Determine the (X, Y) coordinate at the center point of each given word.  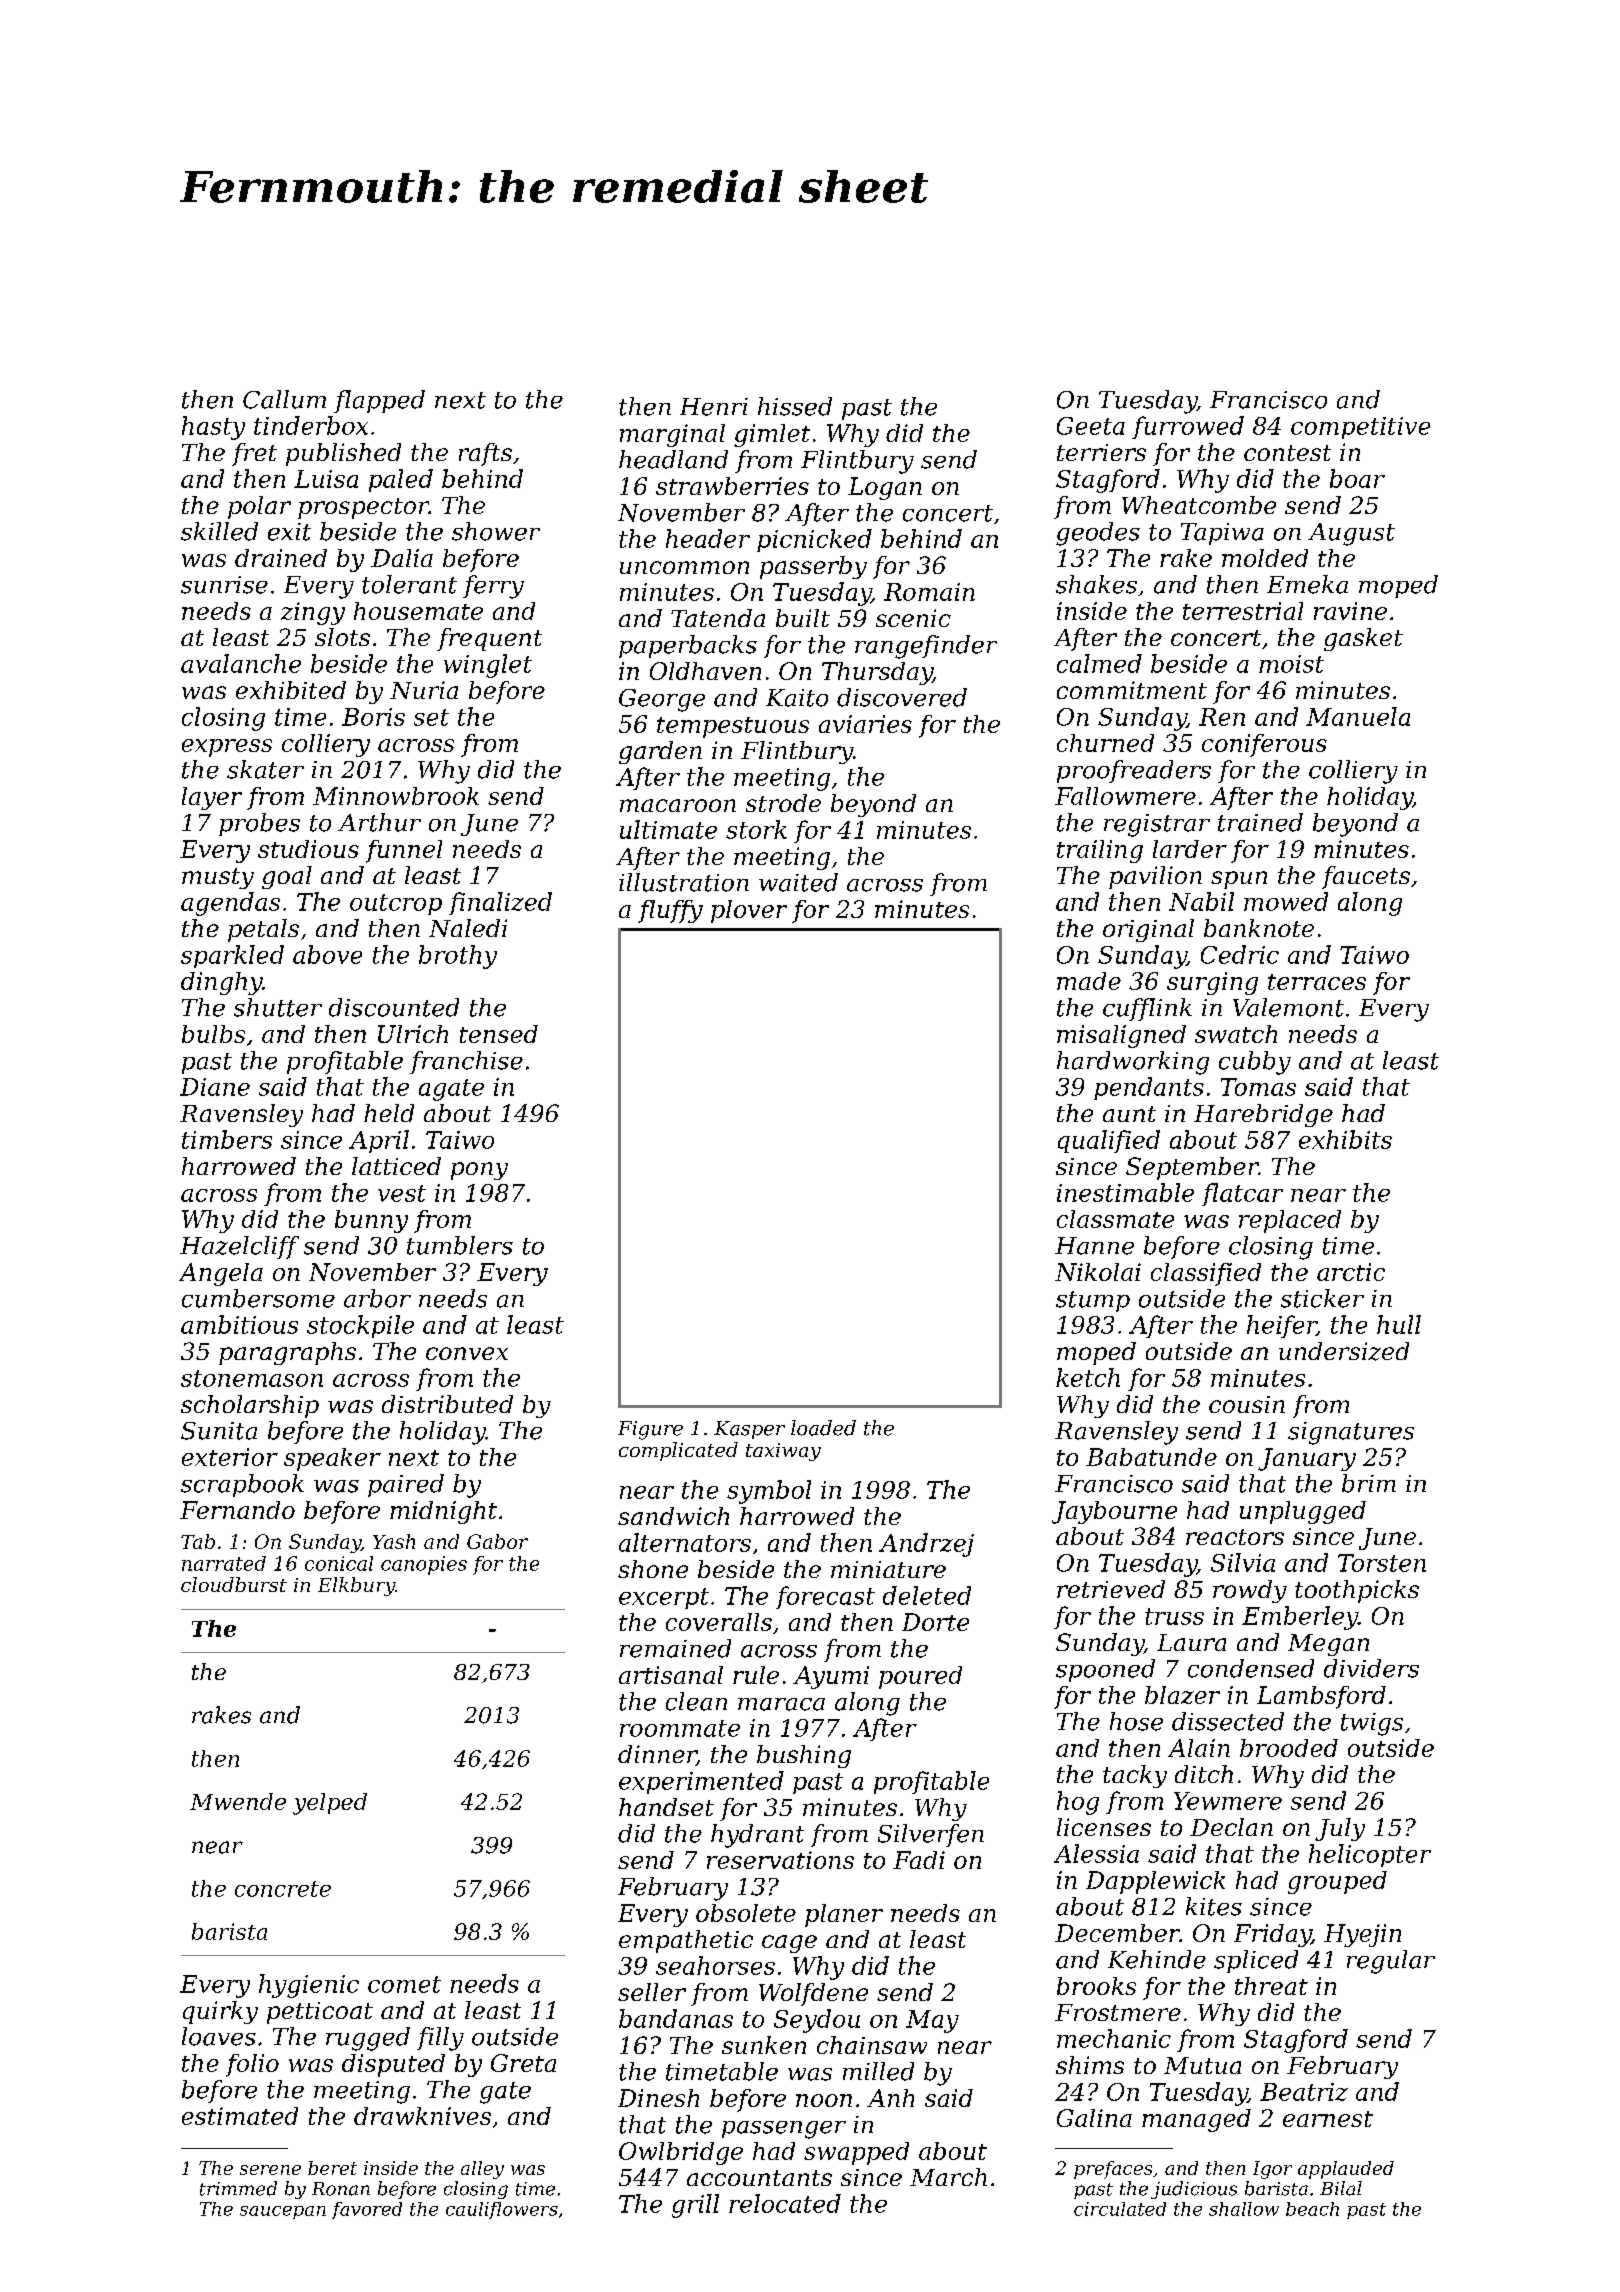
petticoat (320, 2013)
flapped (379, 401)
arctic (1351, 1272)
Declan (1231, 1827)
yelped (330, 1804)
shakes (1096, 584)
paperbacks (688, 646)
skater (265, 769)
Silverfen (931, 1835)
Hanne (1094, 1246)
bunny (371, 1221)
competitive (1360, 428)
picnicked (814, 540)
